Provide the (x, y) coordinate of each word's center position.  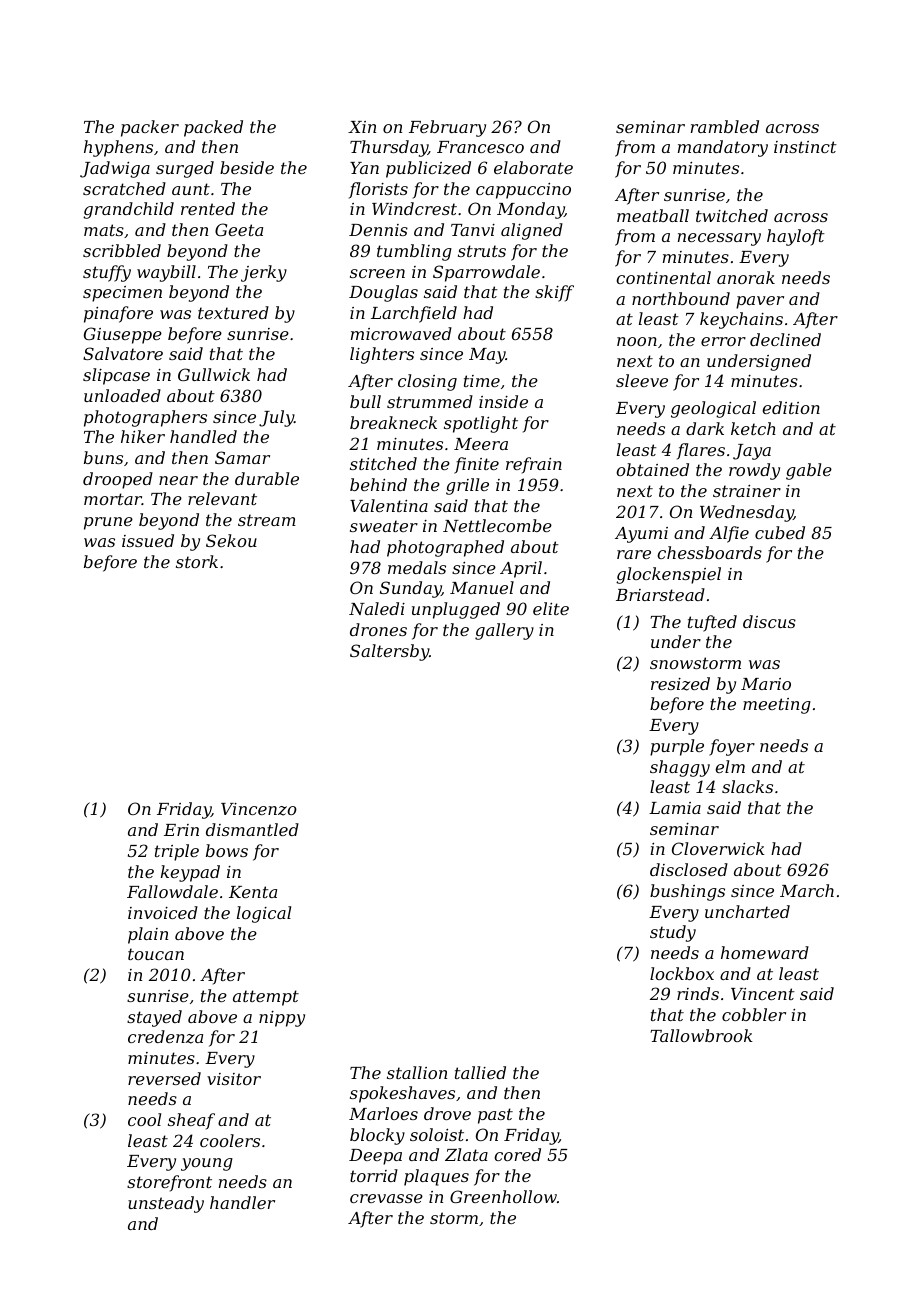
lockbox (682, 973)
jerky (264, 273)
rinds (698, 993)
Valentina (389, 505)
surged (185, 169)
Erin (181, 830)
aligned (532, 231)
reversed (164, 1078)
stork (197, 561)
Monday (530, 210)
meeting (777, 706)
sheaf (191, 1121)
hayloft (796, 237)
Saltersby (389, 652)
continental (663, 277)
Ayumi (641, 535)
